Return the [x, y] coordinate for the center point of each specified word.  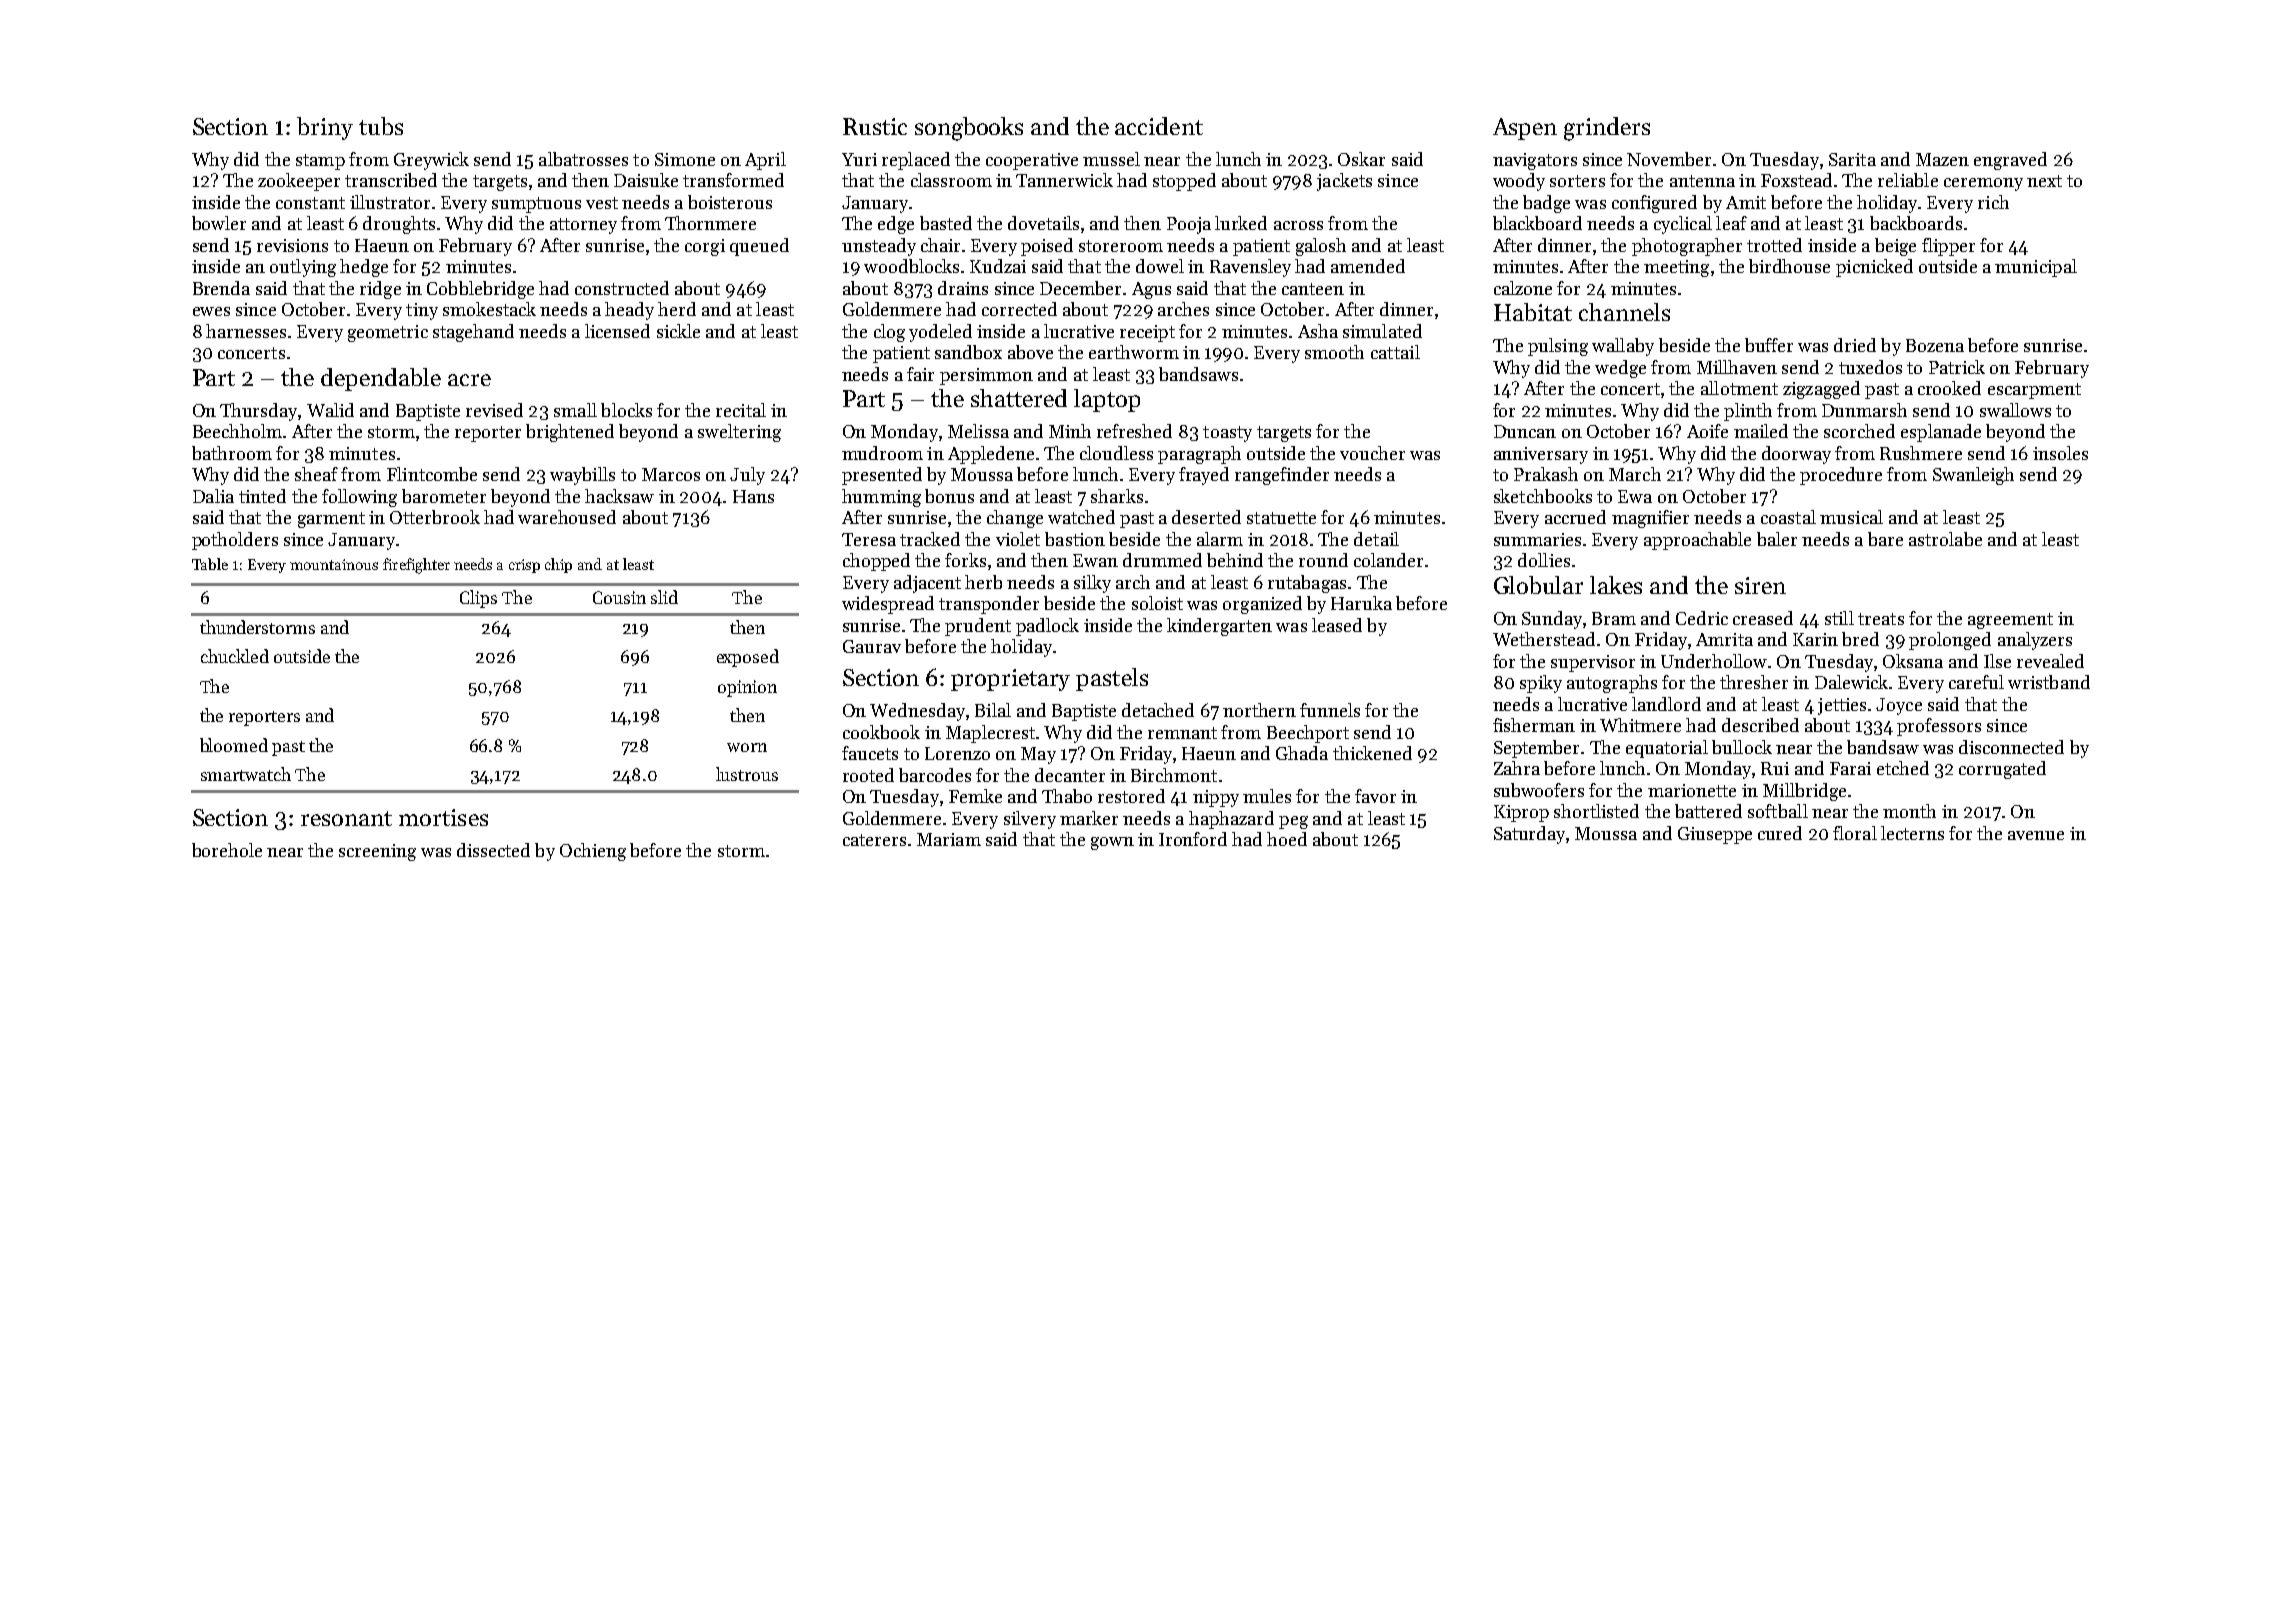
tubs [381, 126]
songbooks [969, 129]
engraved [2010, 161]
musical [1851, 517]
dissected [493, 850]
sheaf [316, 474]
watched [1081, 517]
